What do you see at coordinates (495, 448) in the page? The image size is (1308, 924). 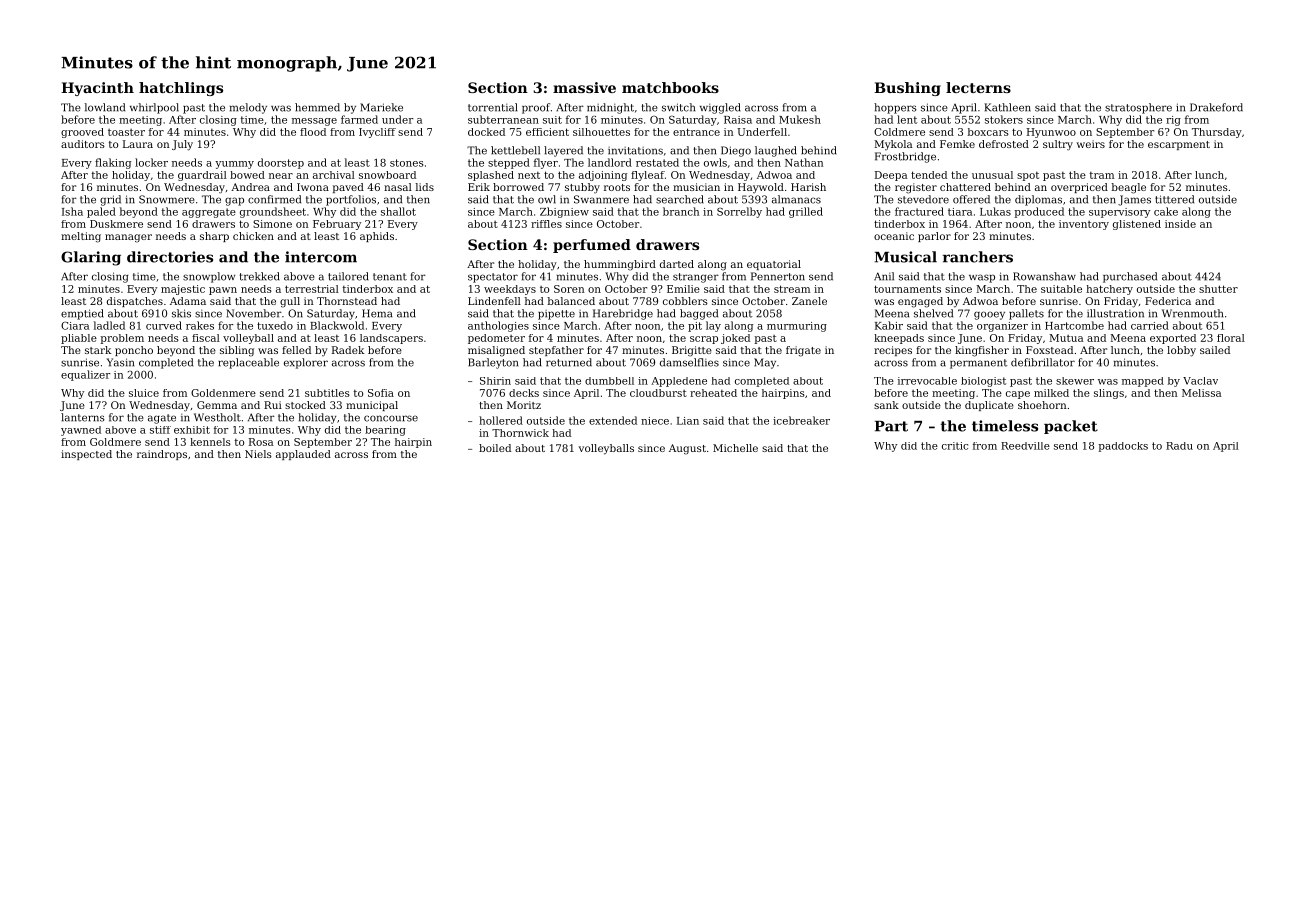 I see `boiled` at bounding box center [495, 448].
